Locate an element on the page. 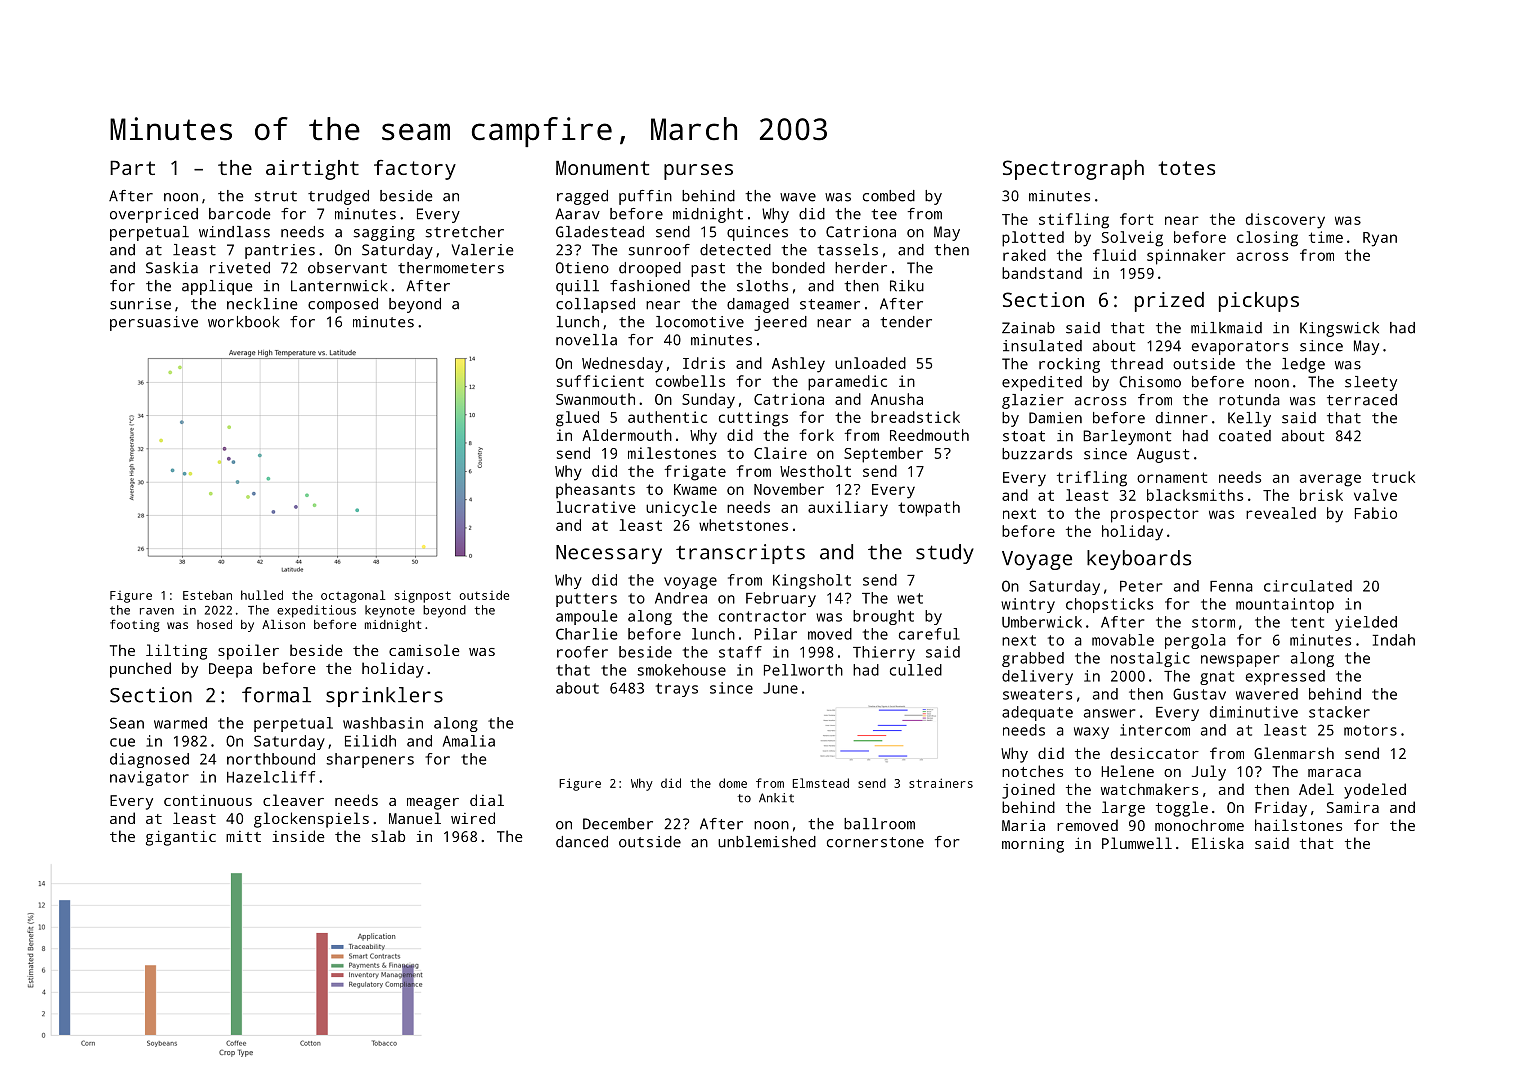  Monument is located at coordinates (602, 167).
